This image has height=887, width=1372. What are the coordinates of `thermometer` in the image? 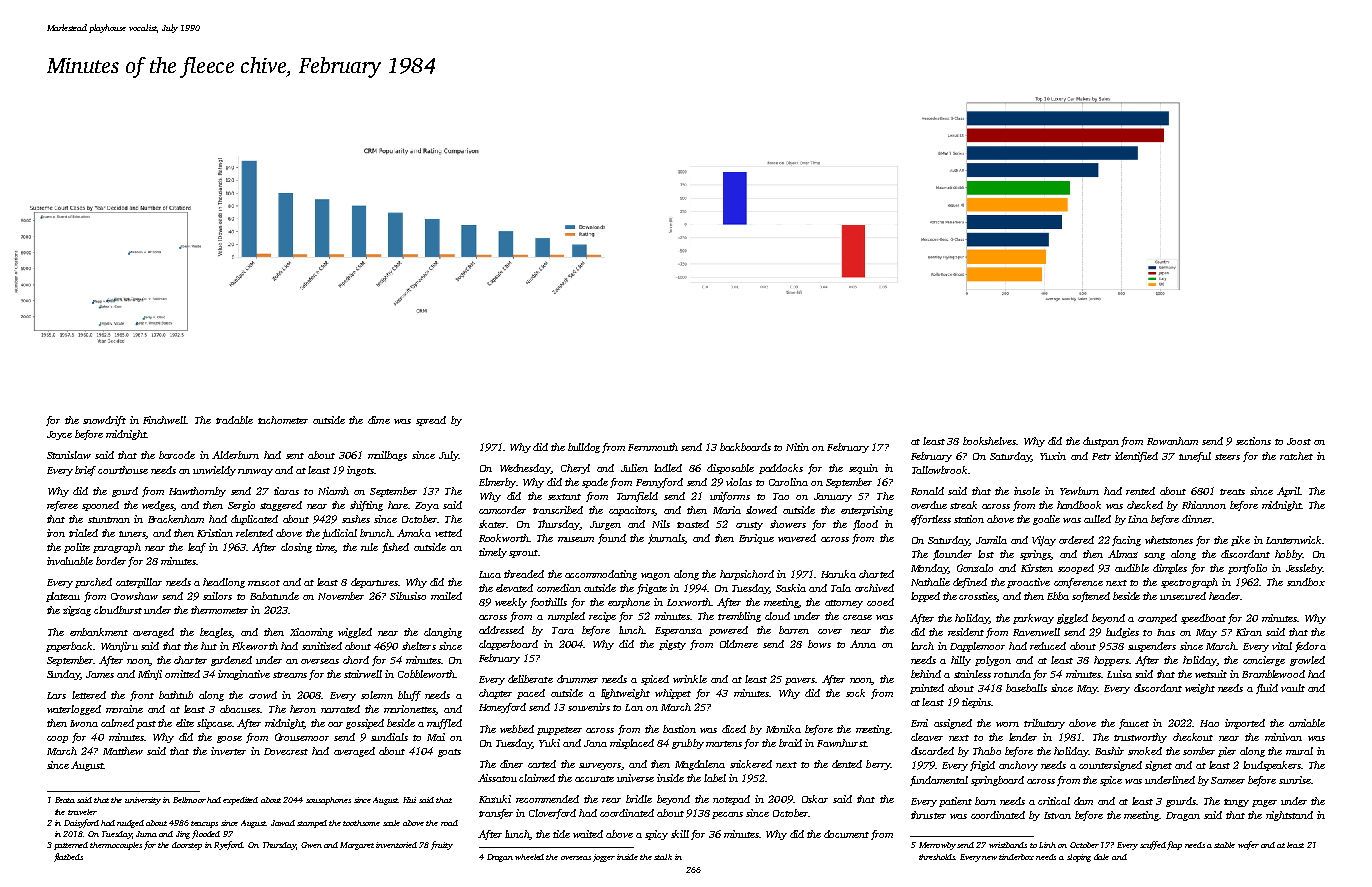 It's located at (219, 610).
